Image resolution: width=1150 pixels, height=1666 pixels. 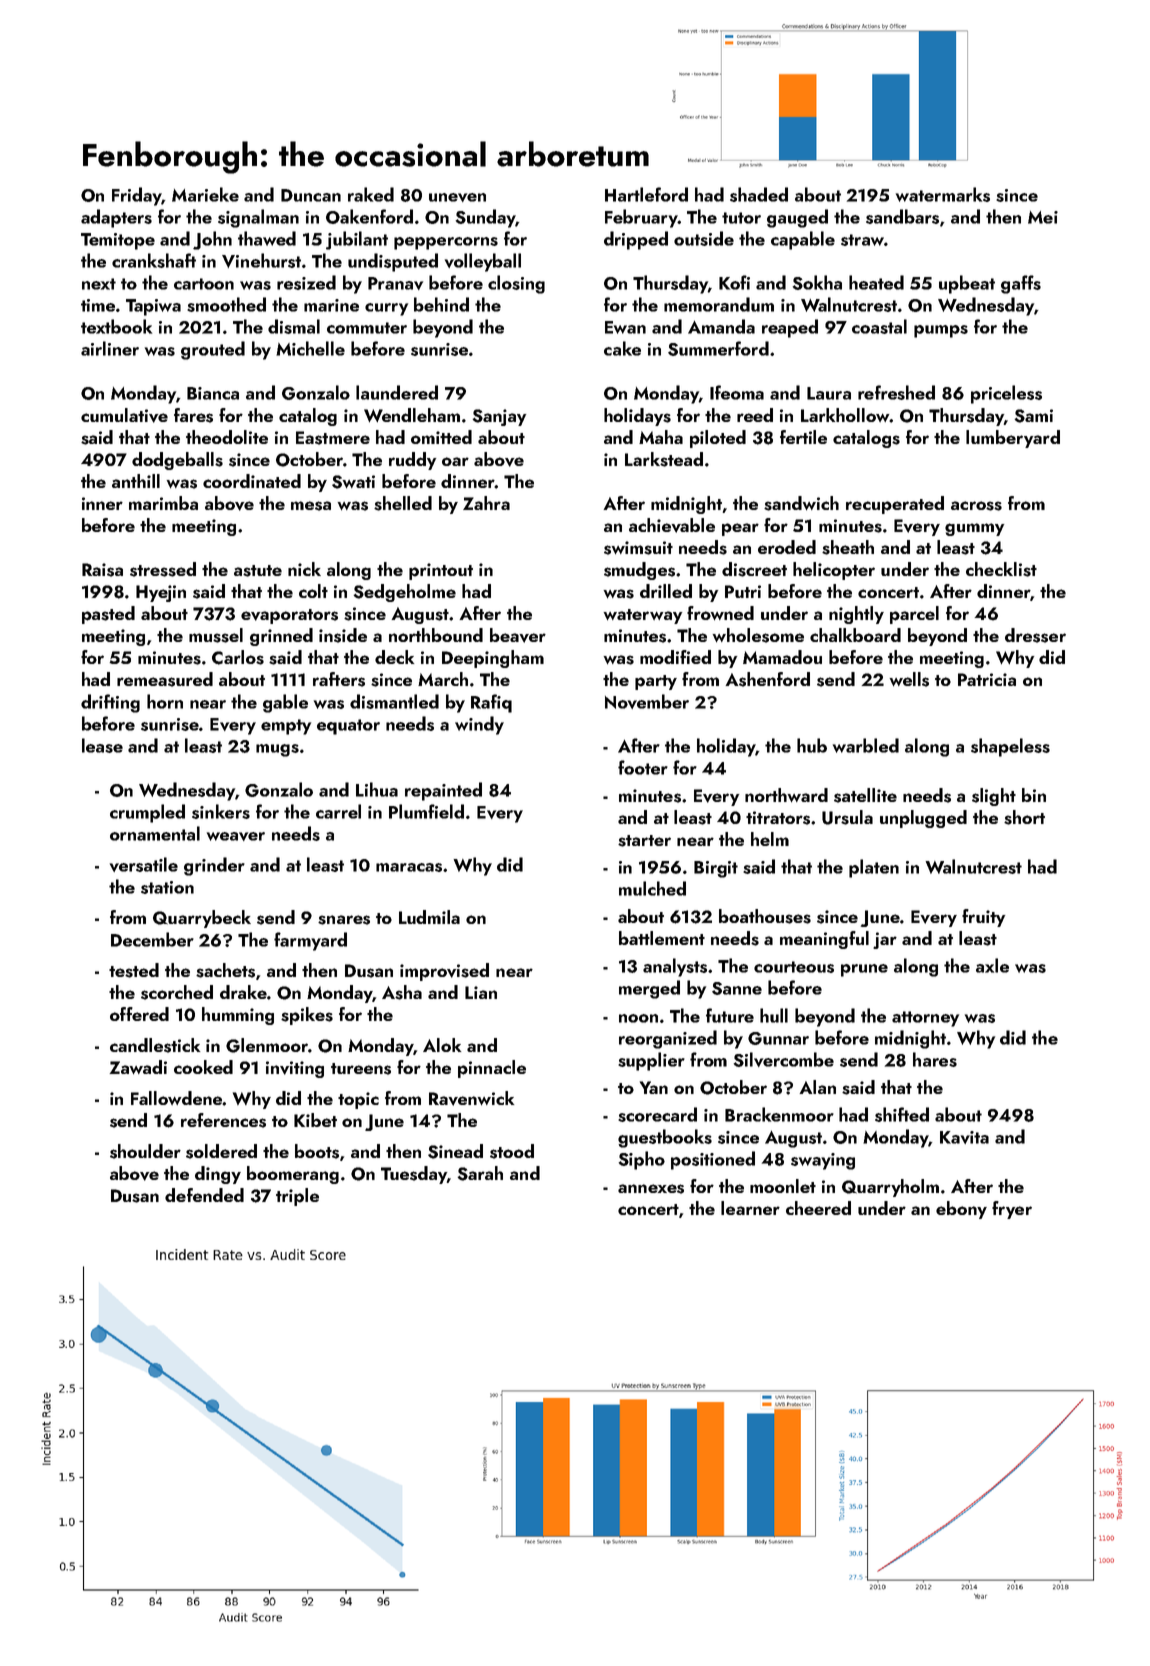 I want to click on Sarah, so click(x=480, y=1173).
